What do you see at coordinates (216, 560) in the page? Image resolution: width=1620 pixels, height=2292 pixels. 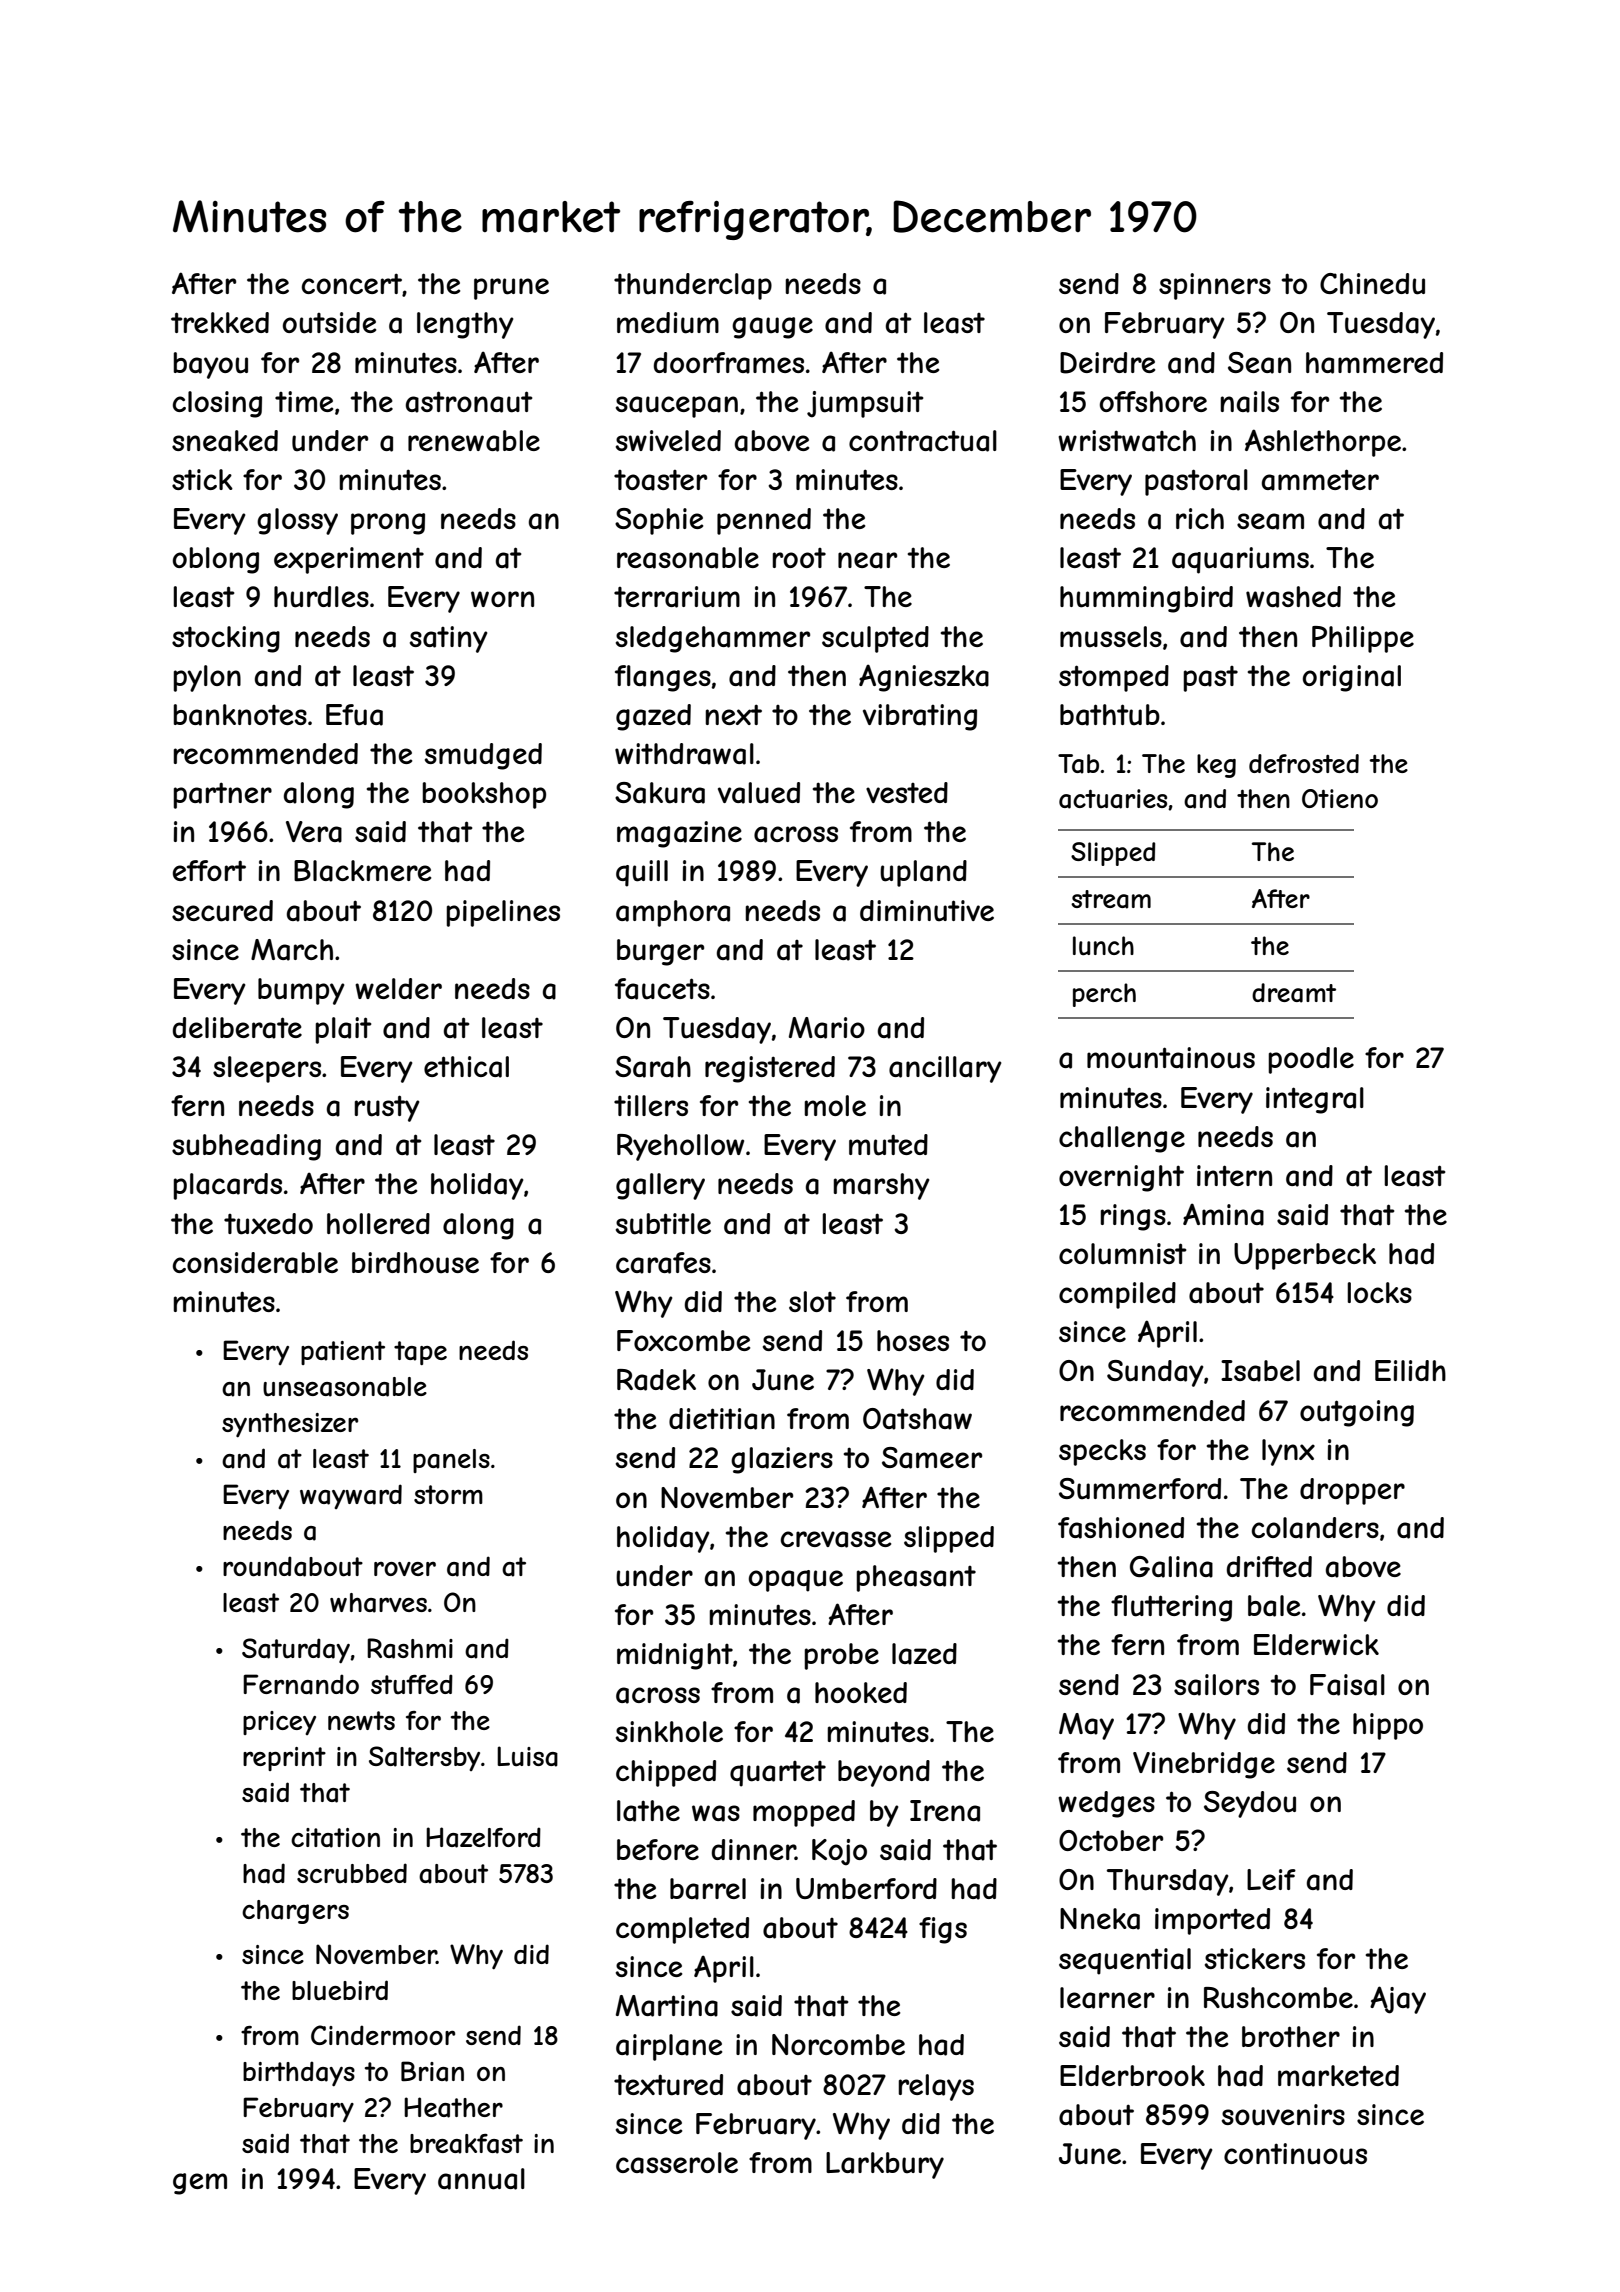 I see `oblong` at bounding box center [216, 560].
